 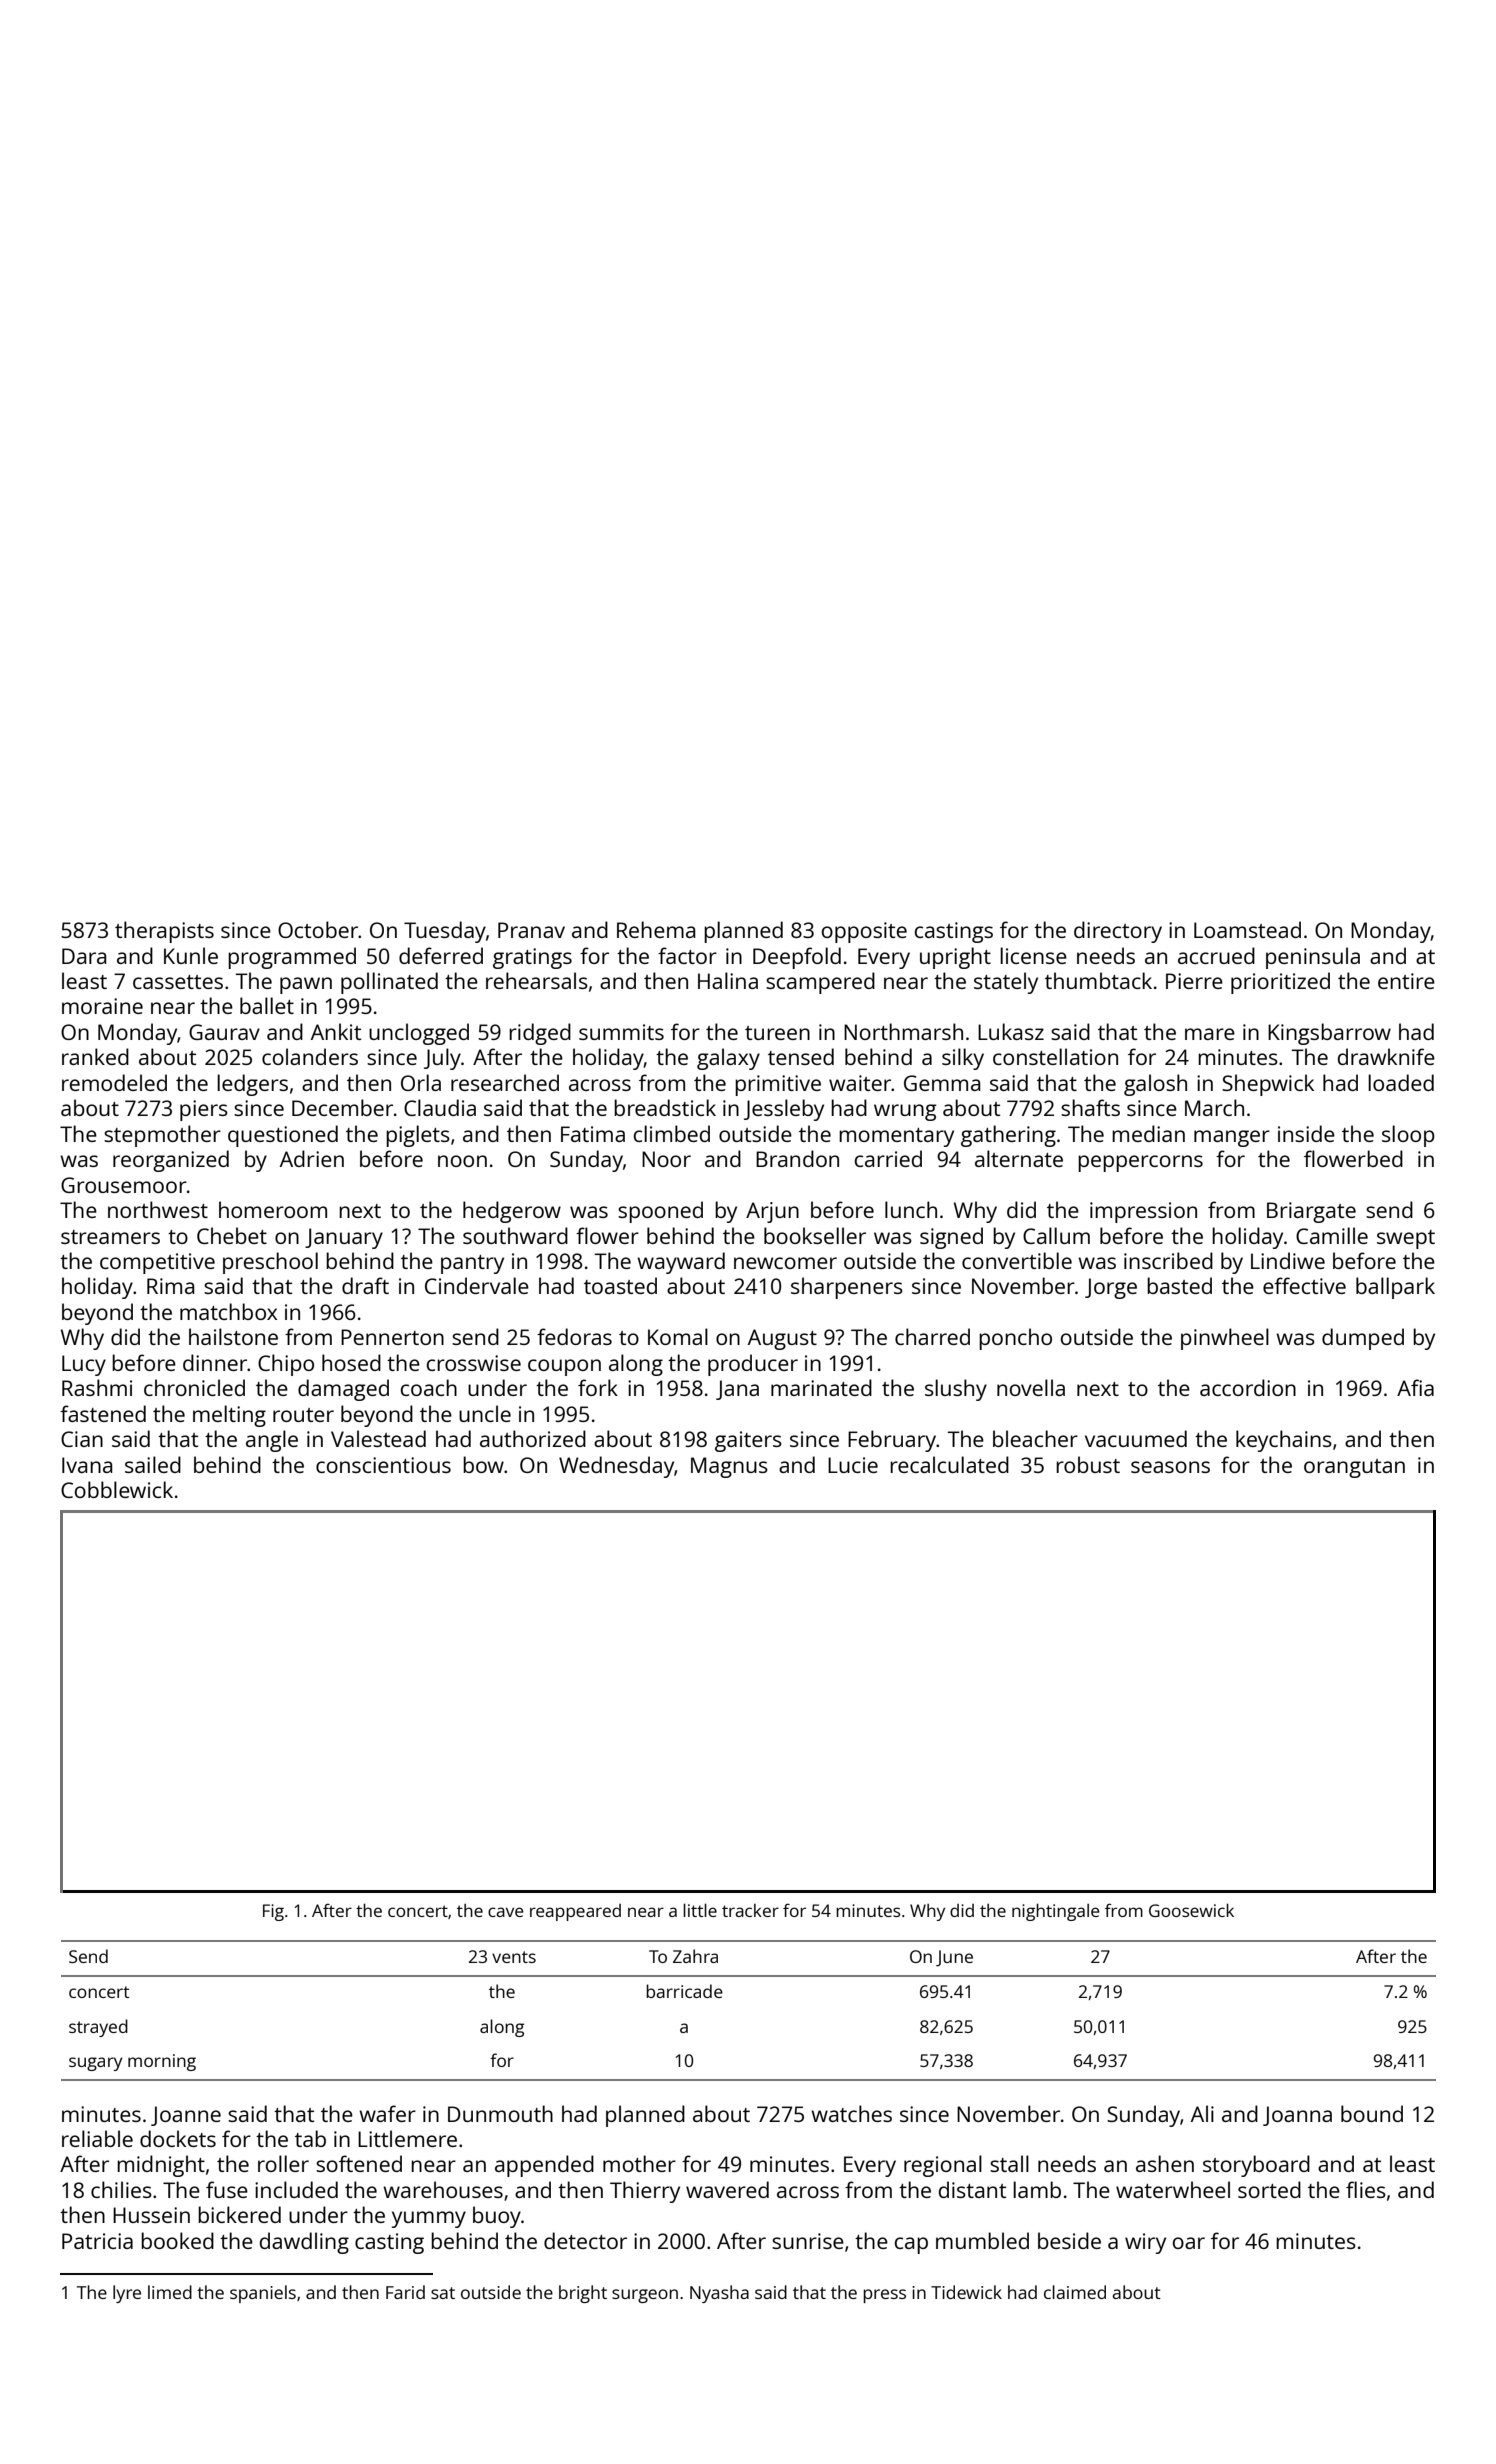 What do you see at coordinates (782, 1339) in the screenshot?
I see `August` at bounding box center [782, 1339].
